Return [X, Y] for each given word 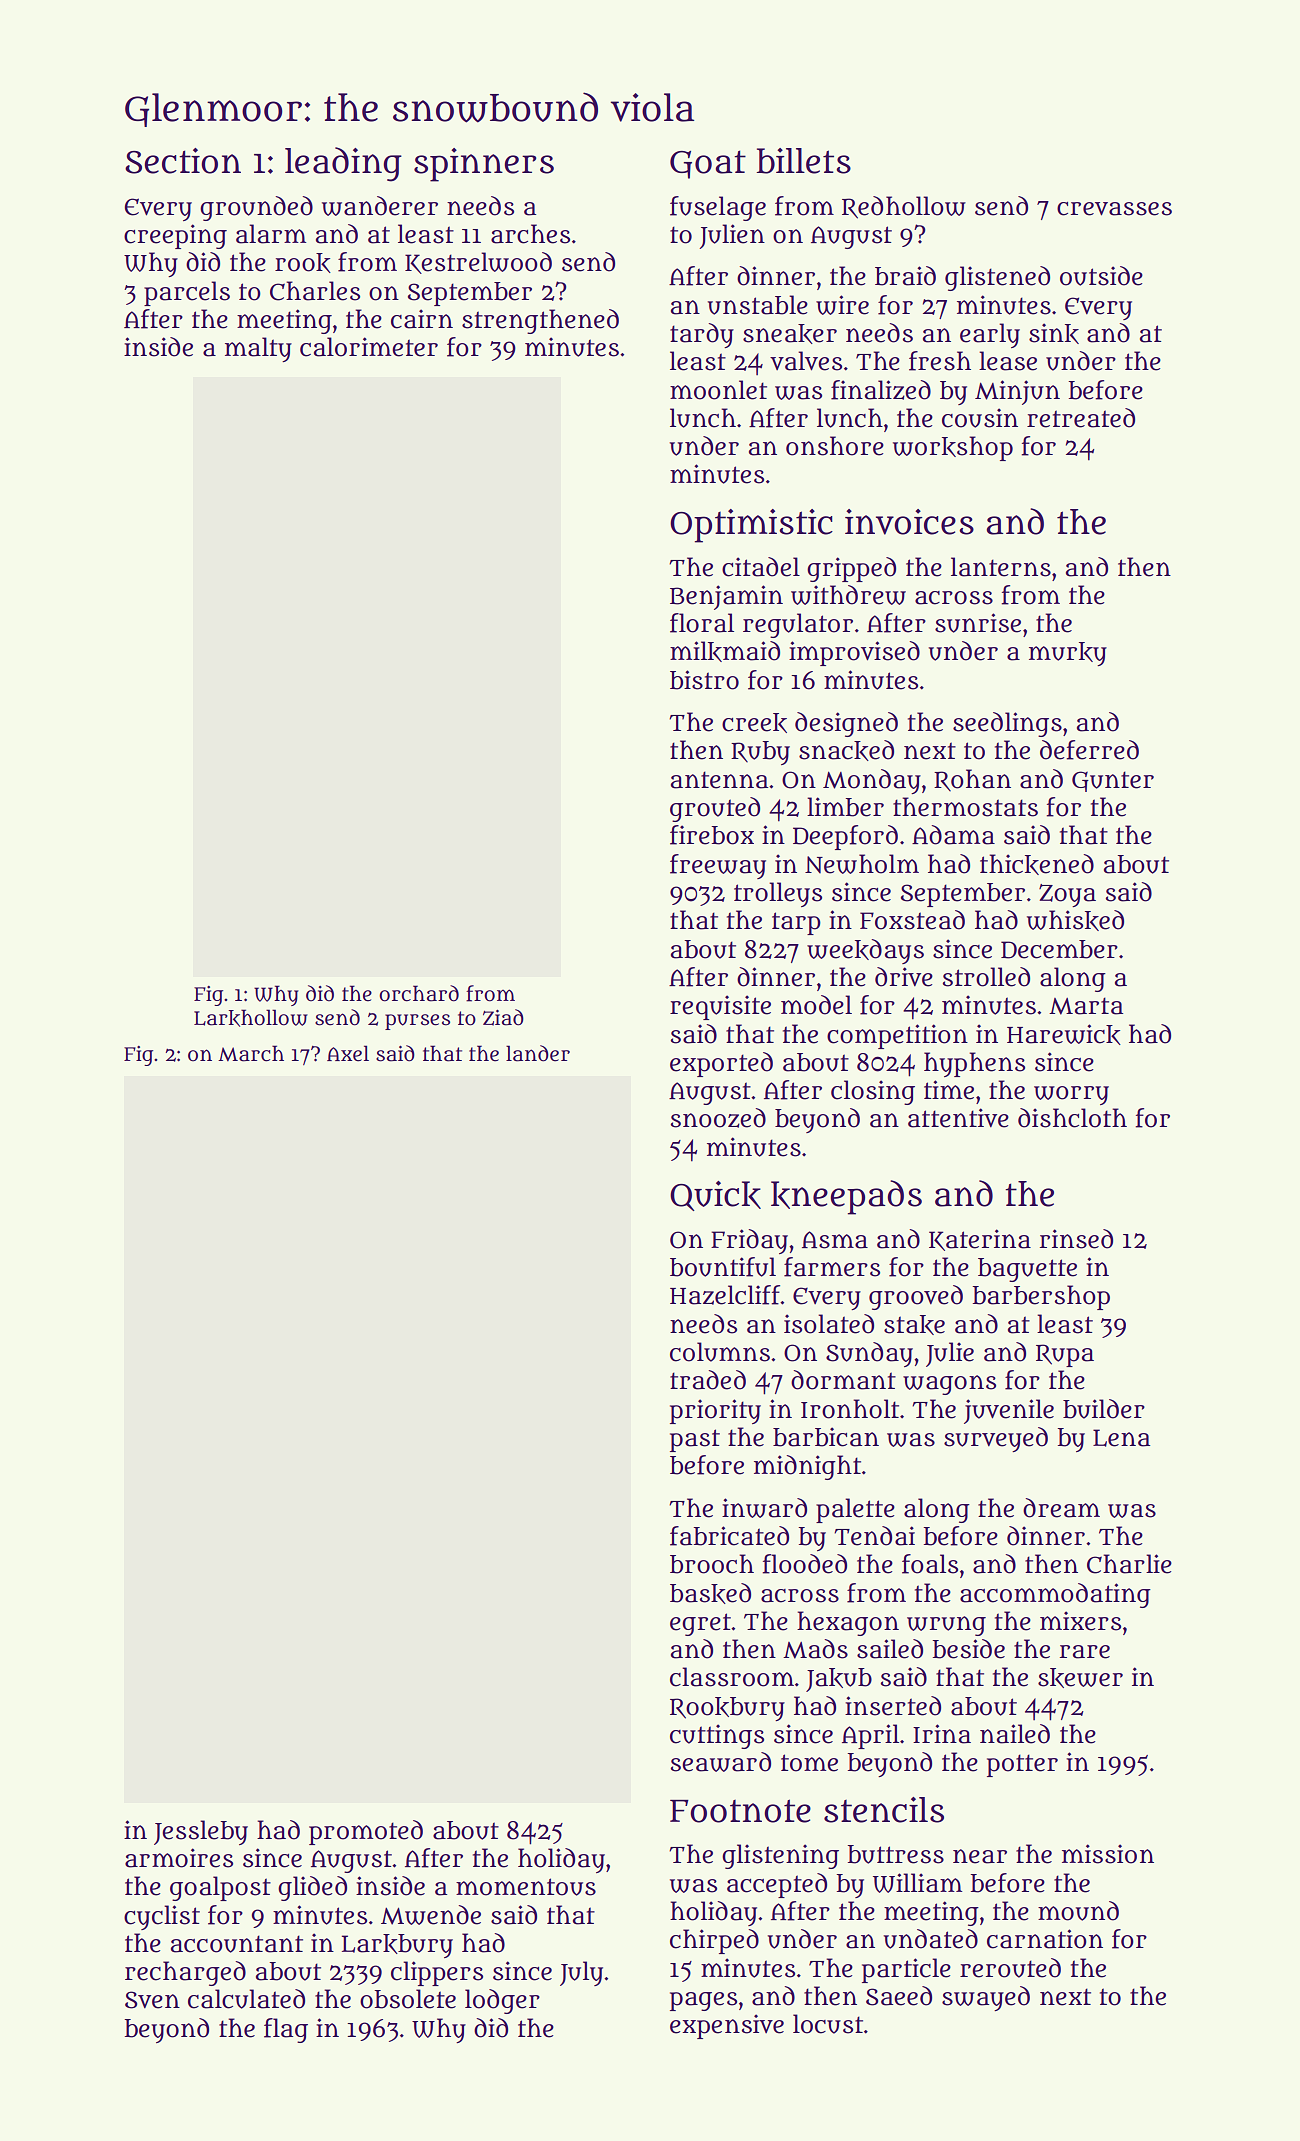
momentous [526, 1887]
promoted [366, 1832]
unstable [758, 305]
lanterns [1001, 567]
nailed [1015, 1734]
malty [258, 349]
